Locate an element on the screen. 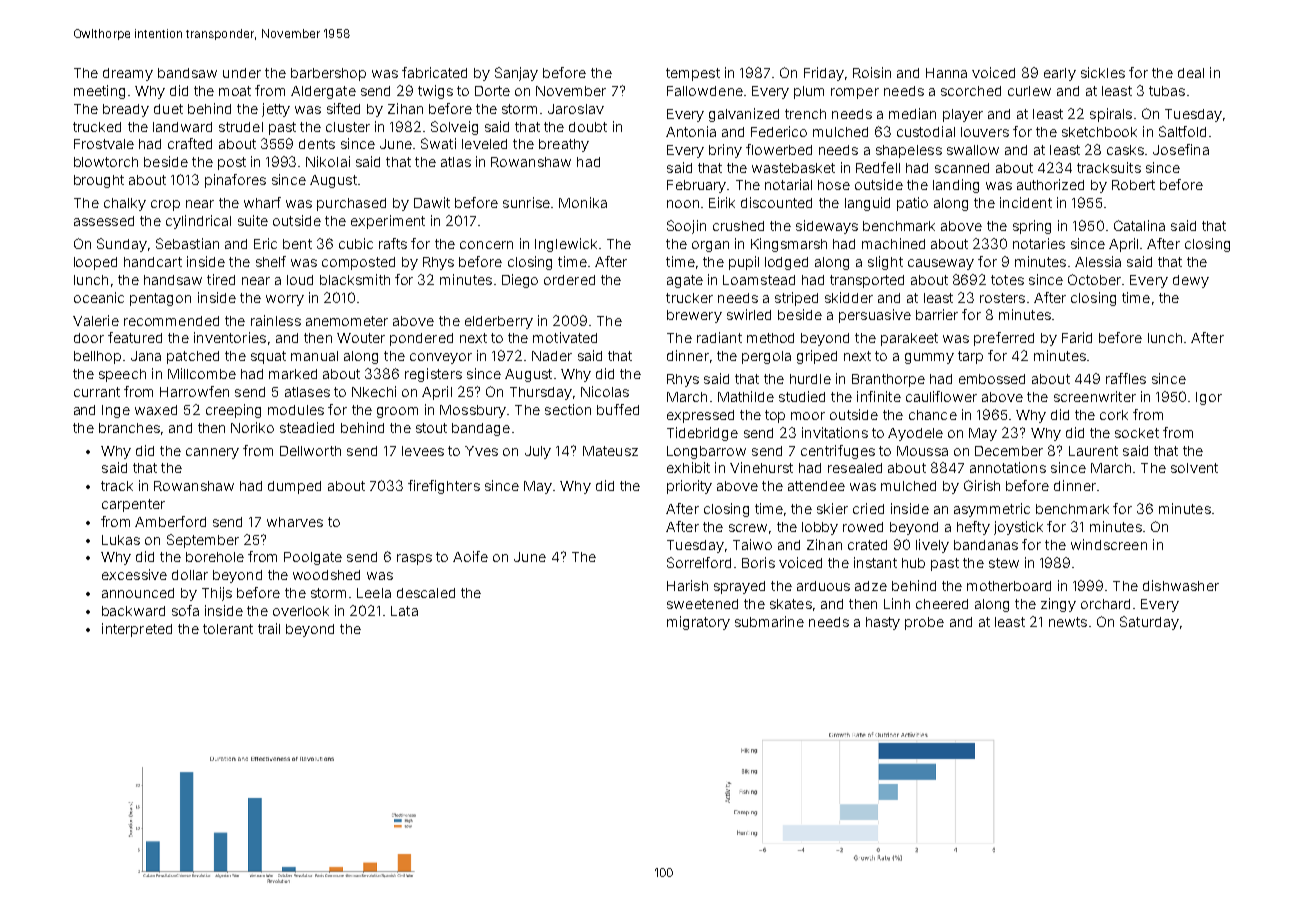  scanned is located at coordinates (962, 168).
